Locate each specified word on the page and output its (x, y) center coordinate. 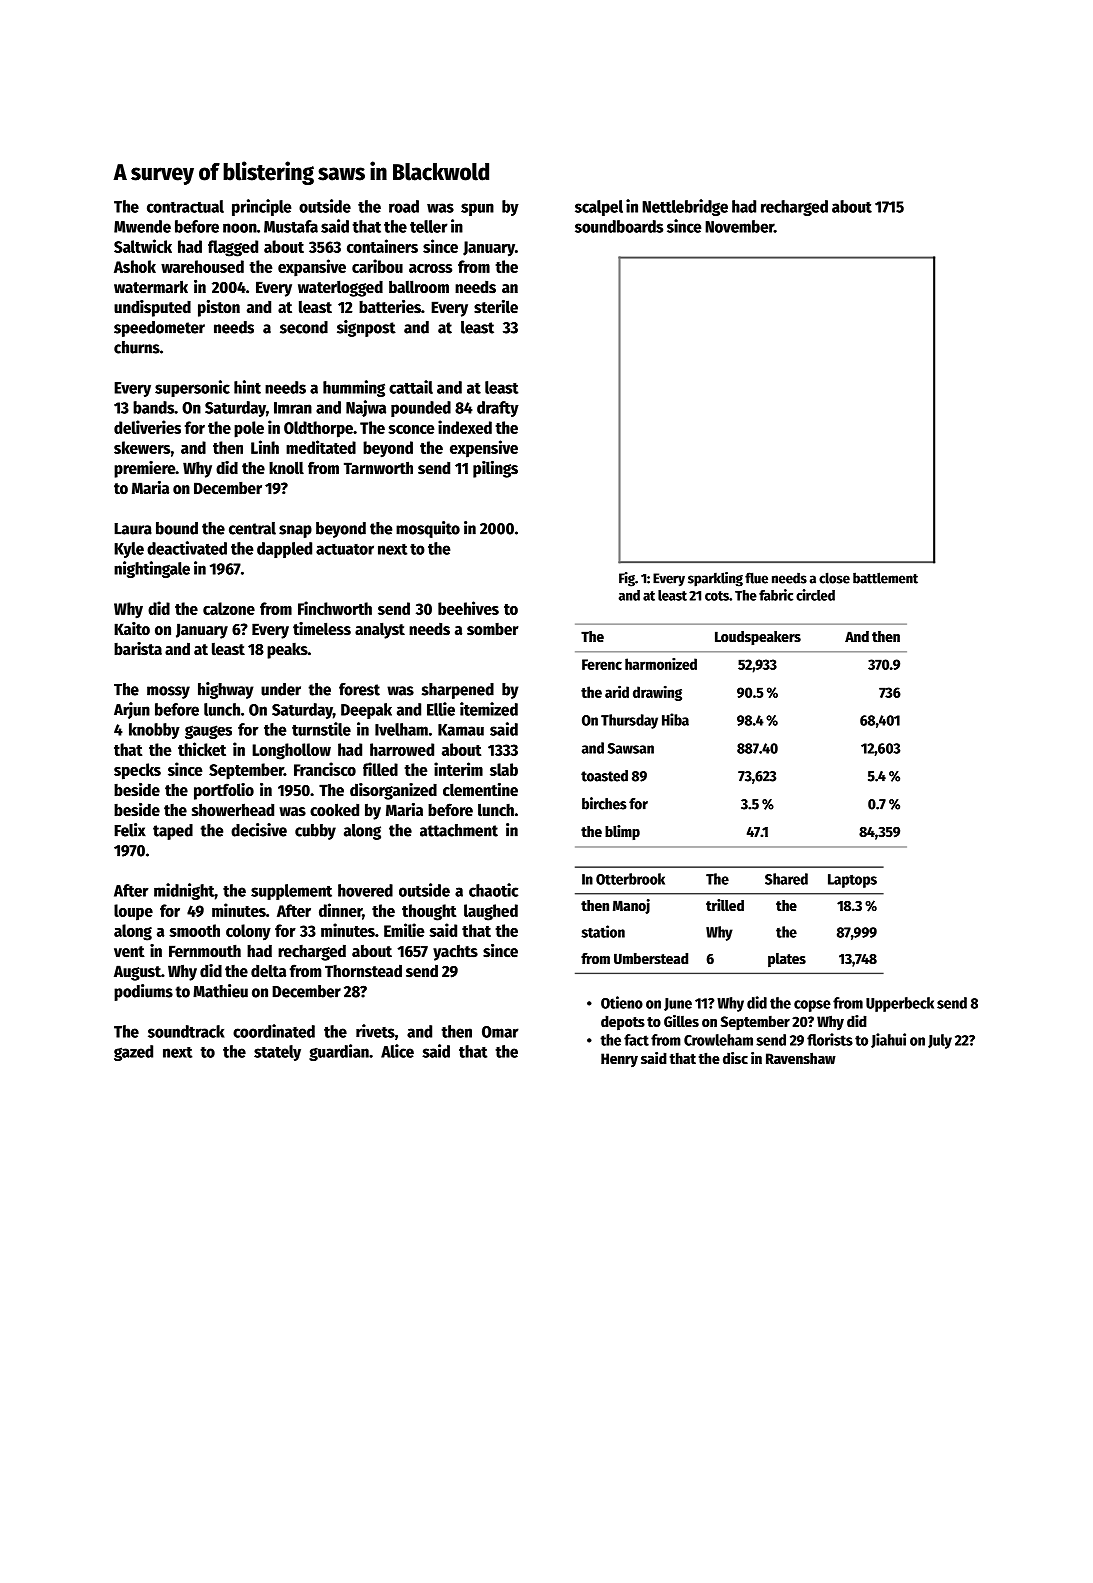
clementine (480, 790)
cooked (334, 810)
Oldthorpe (318, 429)
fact (636, 1040)
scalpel (599, 208)
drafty (498, 409)
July (940, 1041)
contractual (185, 206)
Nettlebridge (685, 207)
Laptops (852, 881)
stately (277, 1053)
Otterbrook (630, 879)
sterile (496, 307)
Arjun (132, 710)
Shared (786, 879)
